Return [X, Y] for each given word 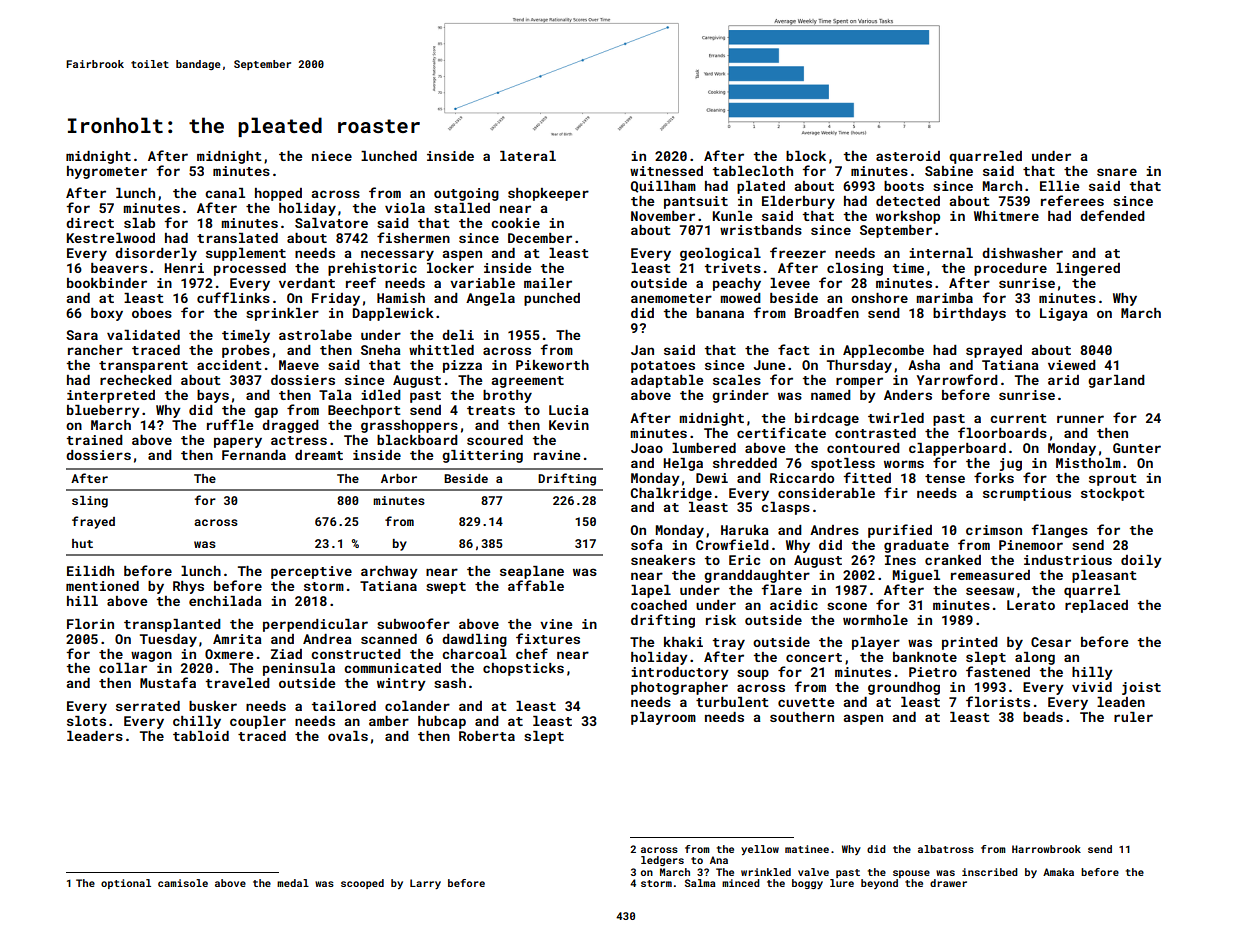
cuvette [806, 702]
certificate [781, 432]
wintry [401, 684]
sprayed [994, 351]
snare [1117, 172]
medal [293, 883]
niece [332, 156]
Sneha [381, 350]
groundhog [904, 688]
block [806, 156]
